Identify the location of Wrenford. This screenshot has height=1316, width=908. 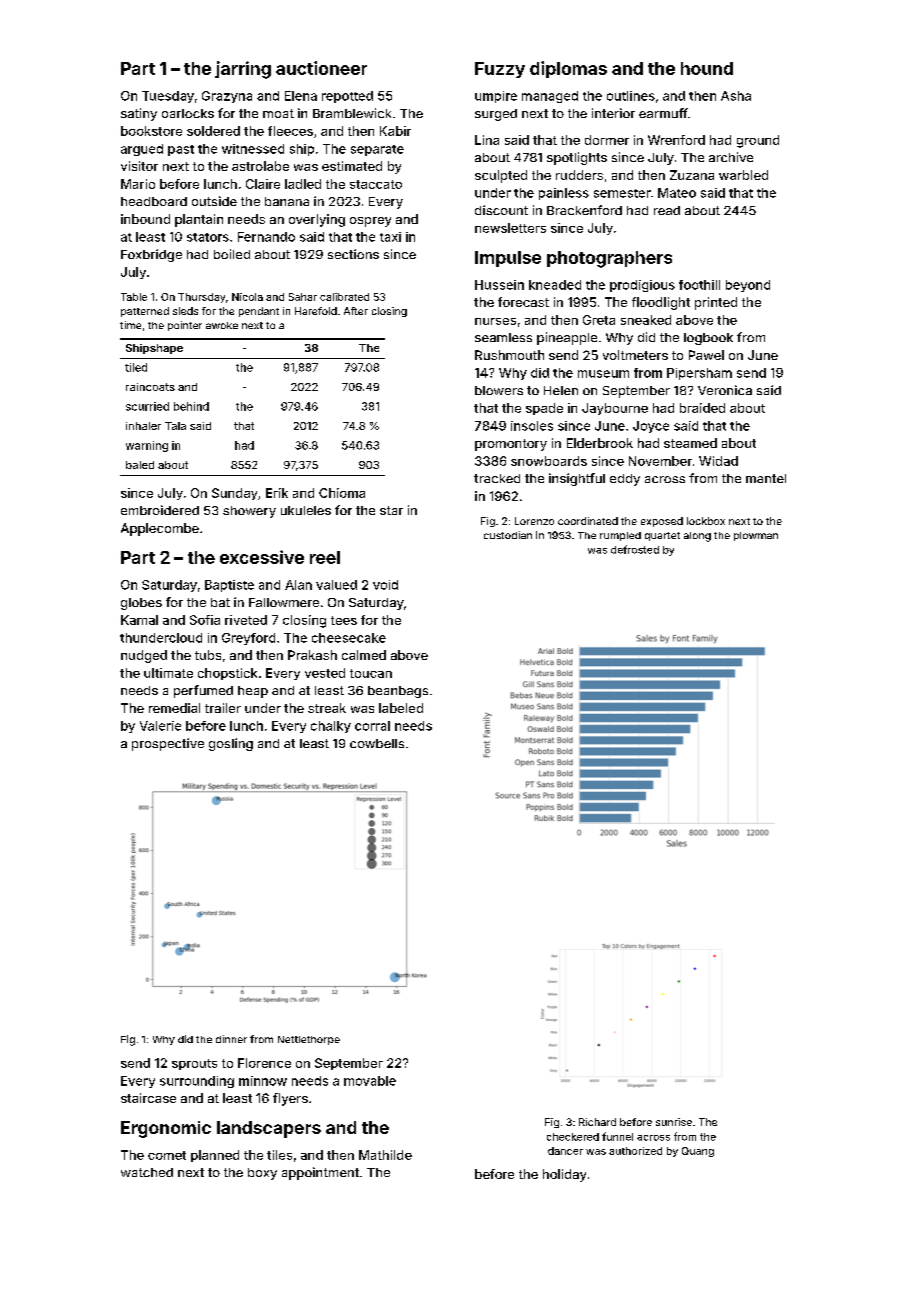
(676, 140).
